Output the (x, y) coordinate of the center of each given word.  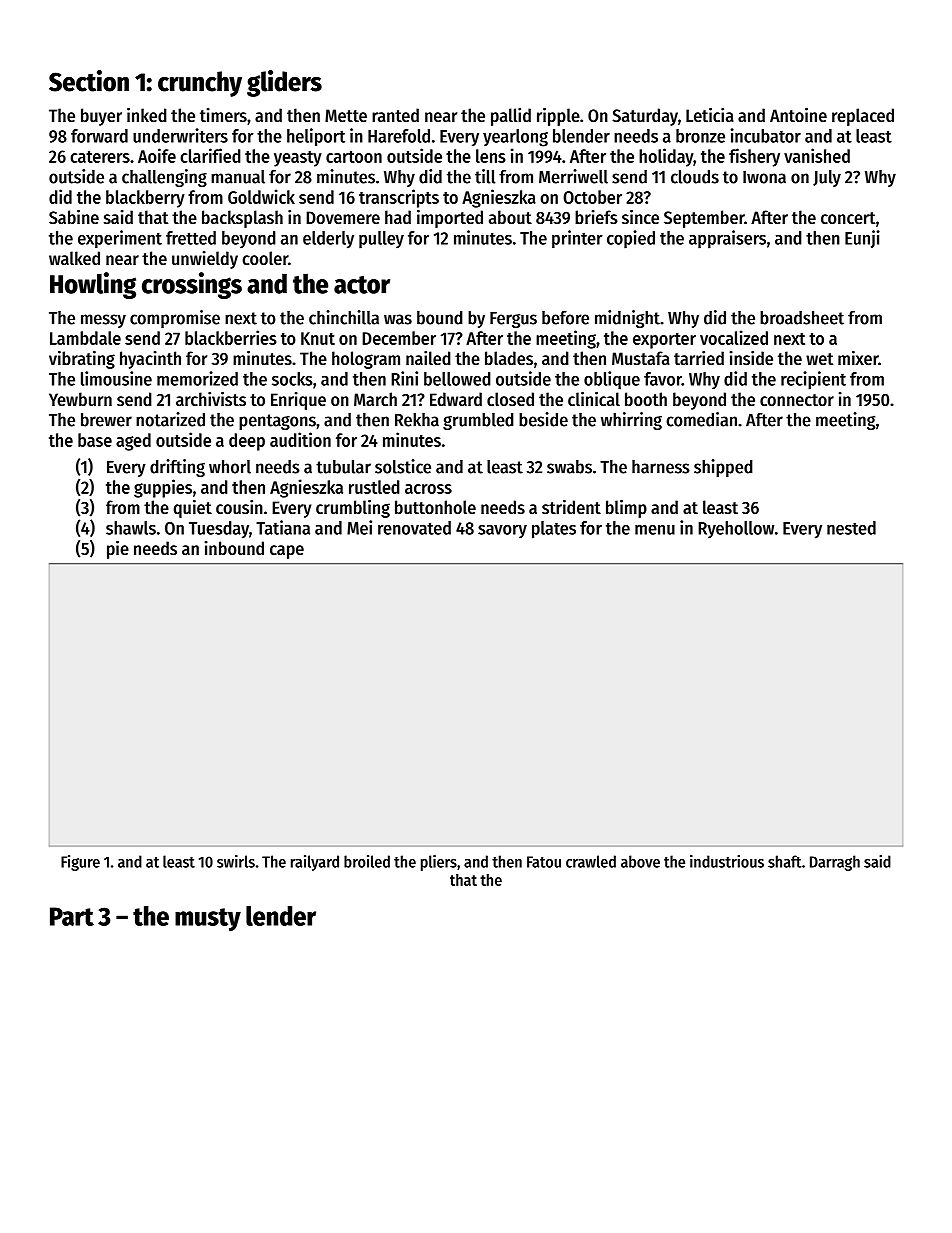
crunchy (200, 84)
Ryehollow (736, 529)
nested (851, 528)
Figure (80, 863)
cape (287, 552)
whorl (230, 467)
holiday (666, 157)
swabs (569, 467)
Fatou (544, 862)
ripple (558, 117)
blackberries (231, 337)
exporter (664, 341)
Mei (359, 527)
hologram (366, 360)
